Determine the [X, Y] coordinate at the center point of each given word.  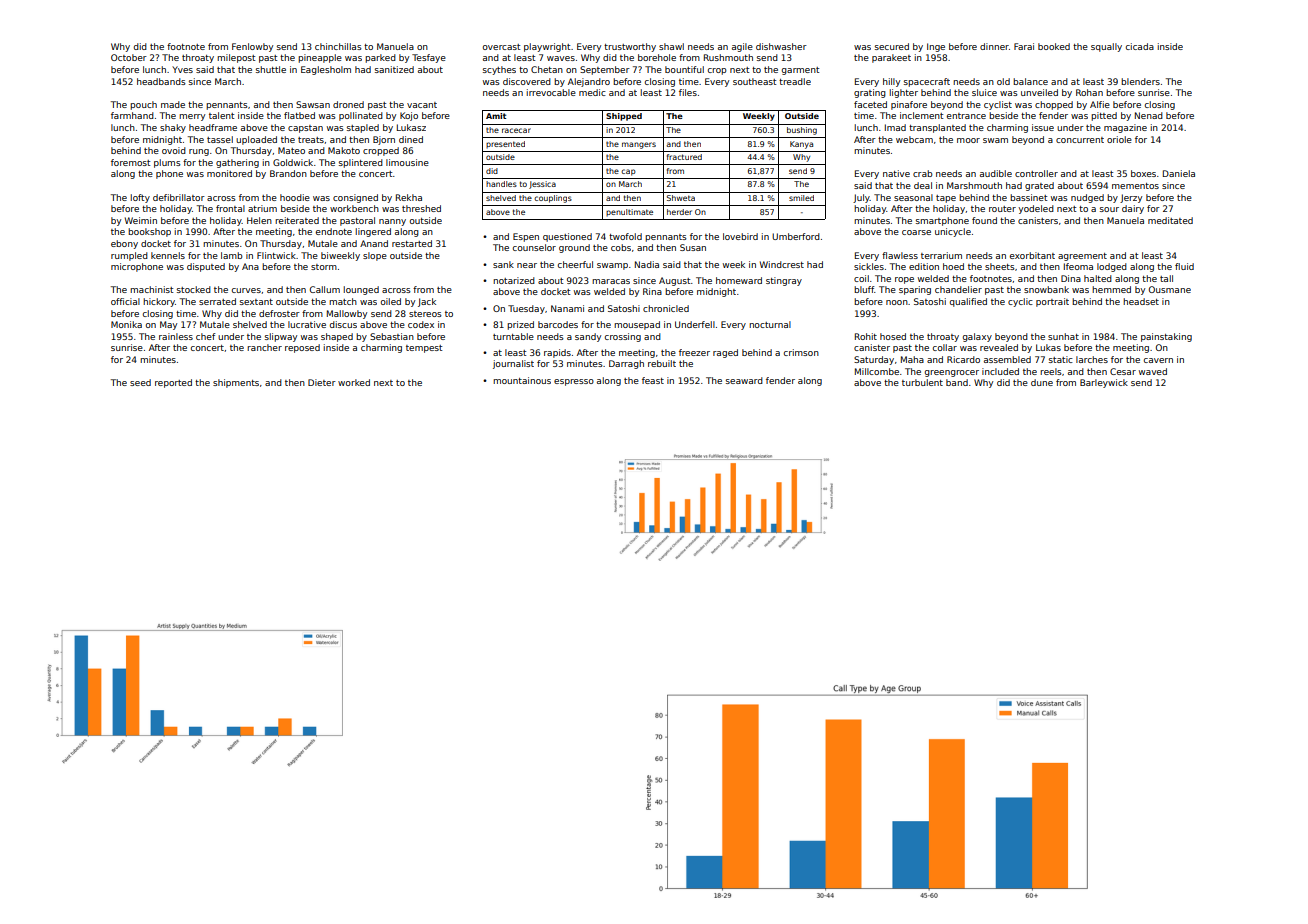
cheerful [575, 264]
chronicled [666, 308]
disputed [206, 267]
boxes [1143, 173]
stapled [363, 128]
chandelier [958, 289]
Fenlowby [252, 47]
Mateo [291, 150]
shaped [337, 337]
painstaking [1166, 337]
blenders [1140, 81]
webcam [914, 139]
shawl [671, 46]
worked [354, 382]
